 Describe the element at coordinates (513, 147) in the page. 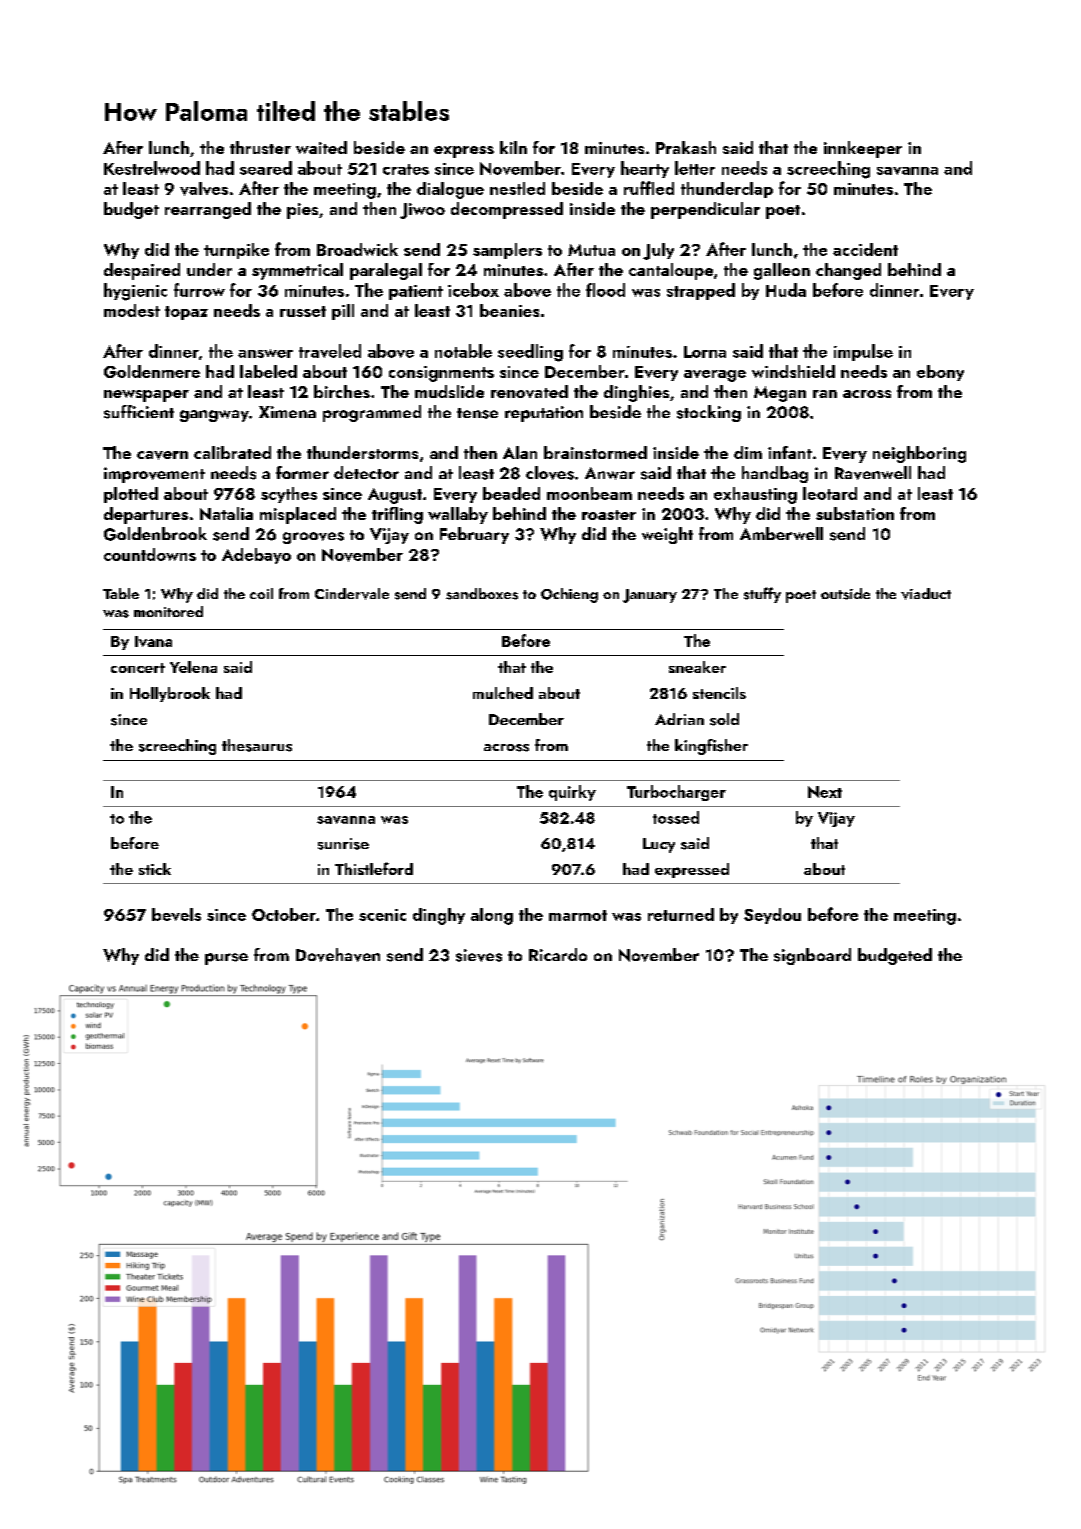

I see `kiln` at that location.
